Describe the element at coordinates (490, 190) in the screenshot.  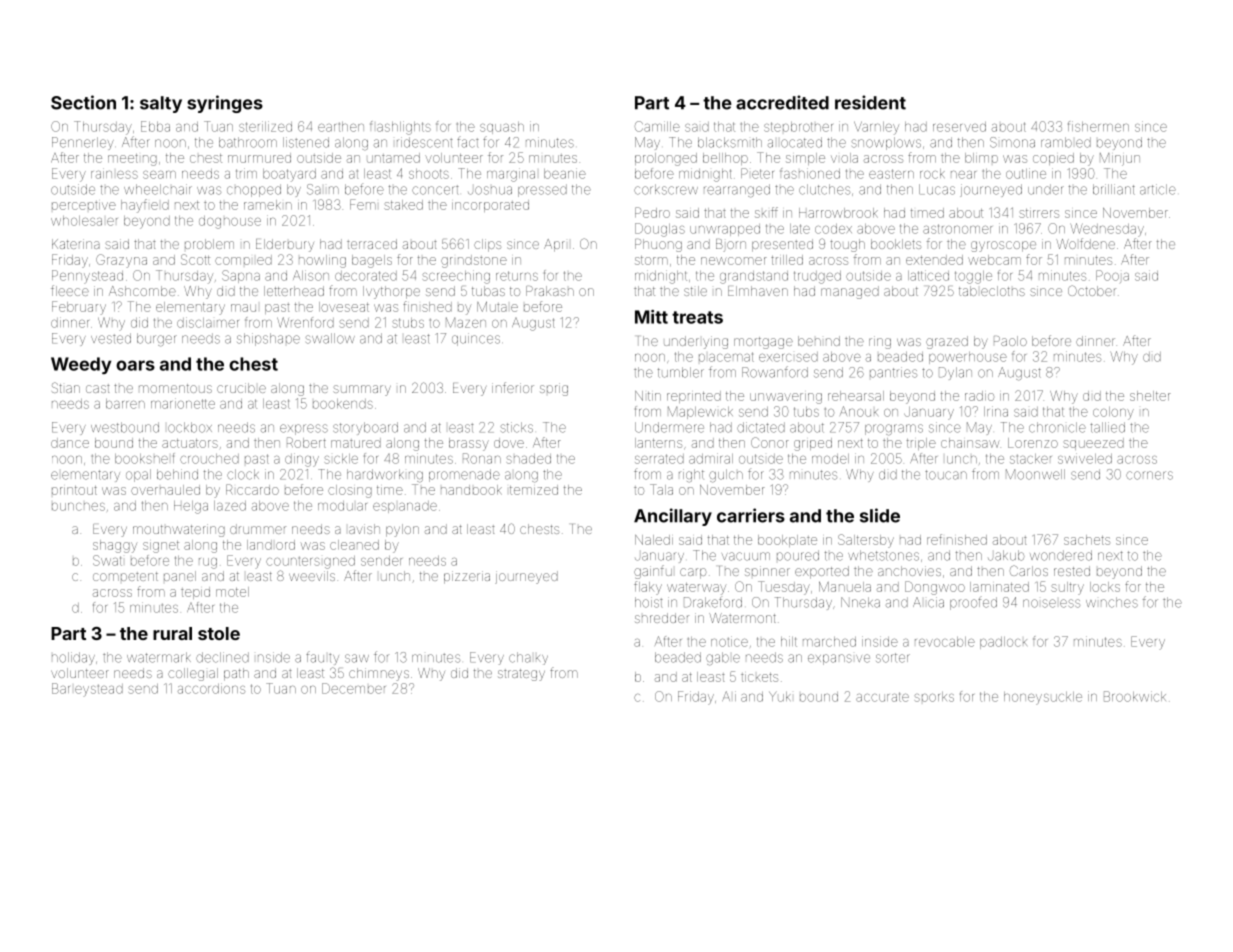
I see `Joshua` at that location.
